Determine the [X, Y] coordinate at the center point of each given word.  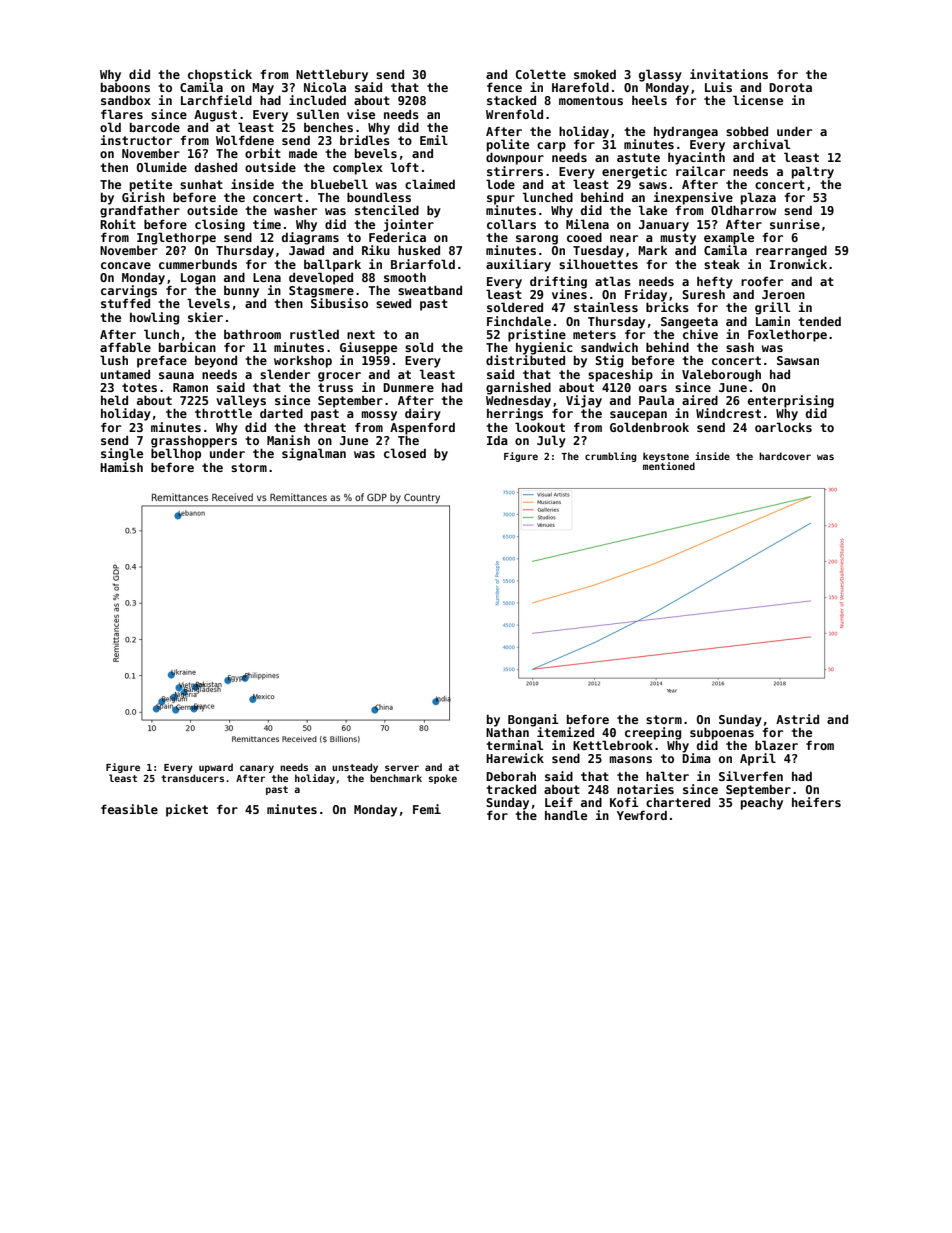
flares [122, 114]
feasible [129, 809]
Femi [427, 809]
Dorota [790, 87]
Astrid [797, 719]
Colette [541, 74]
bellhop [176, 454]
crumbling [611, 457]
